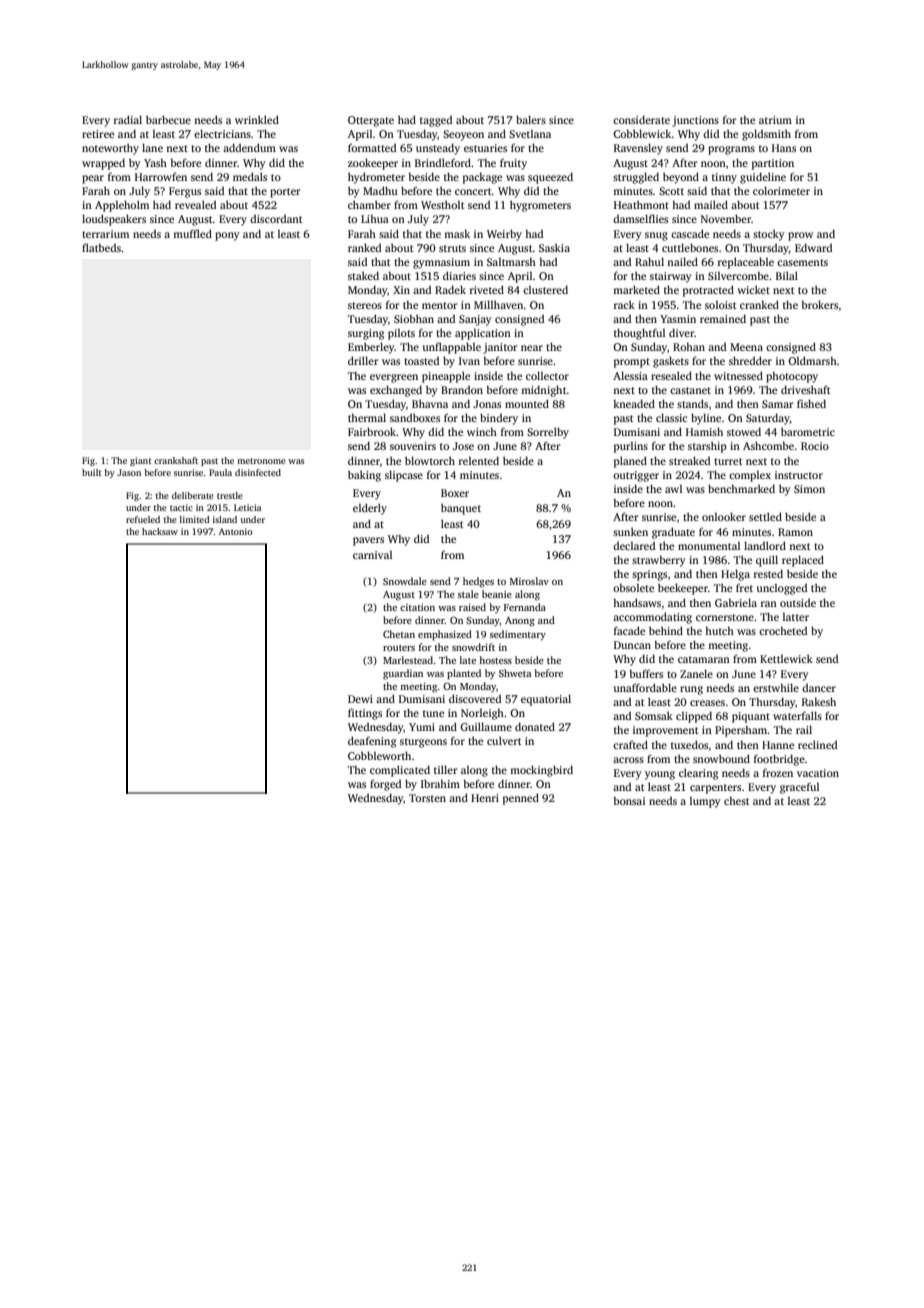 The height and width of the document is (1308, 924). I want to click on built, so click(92, 472).
